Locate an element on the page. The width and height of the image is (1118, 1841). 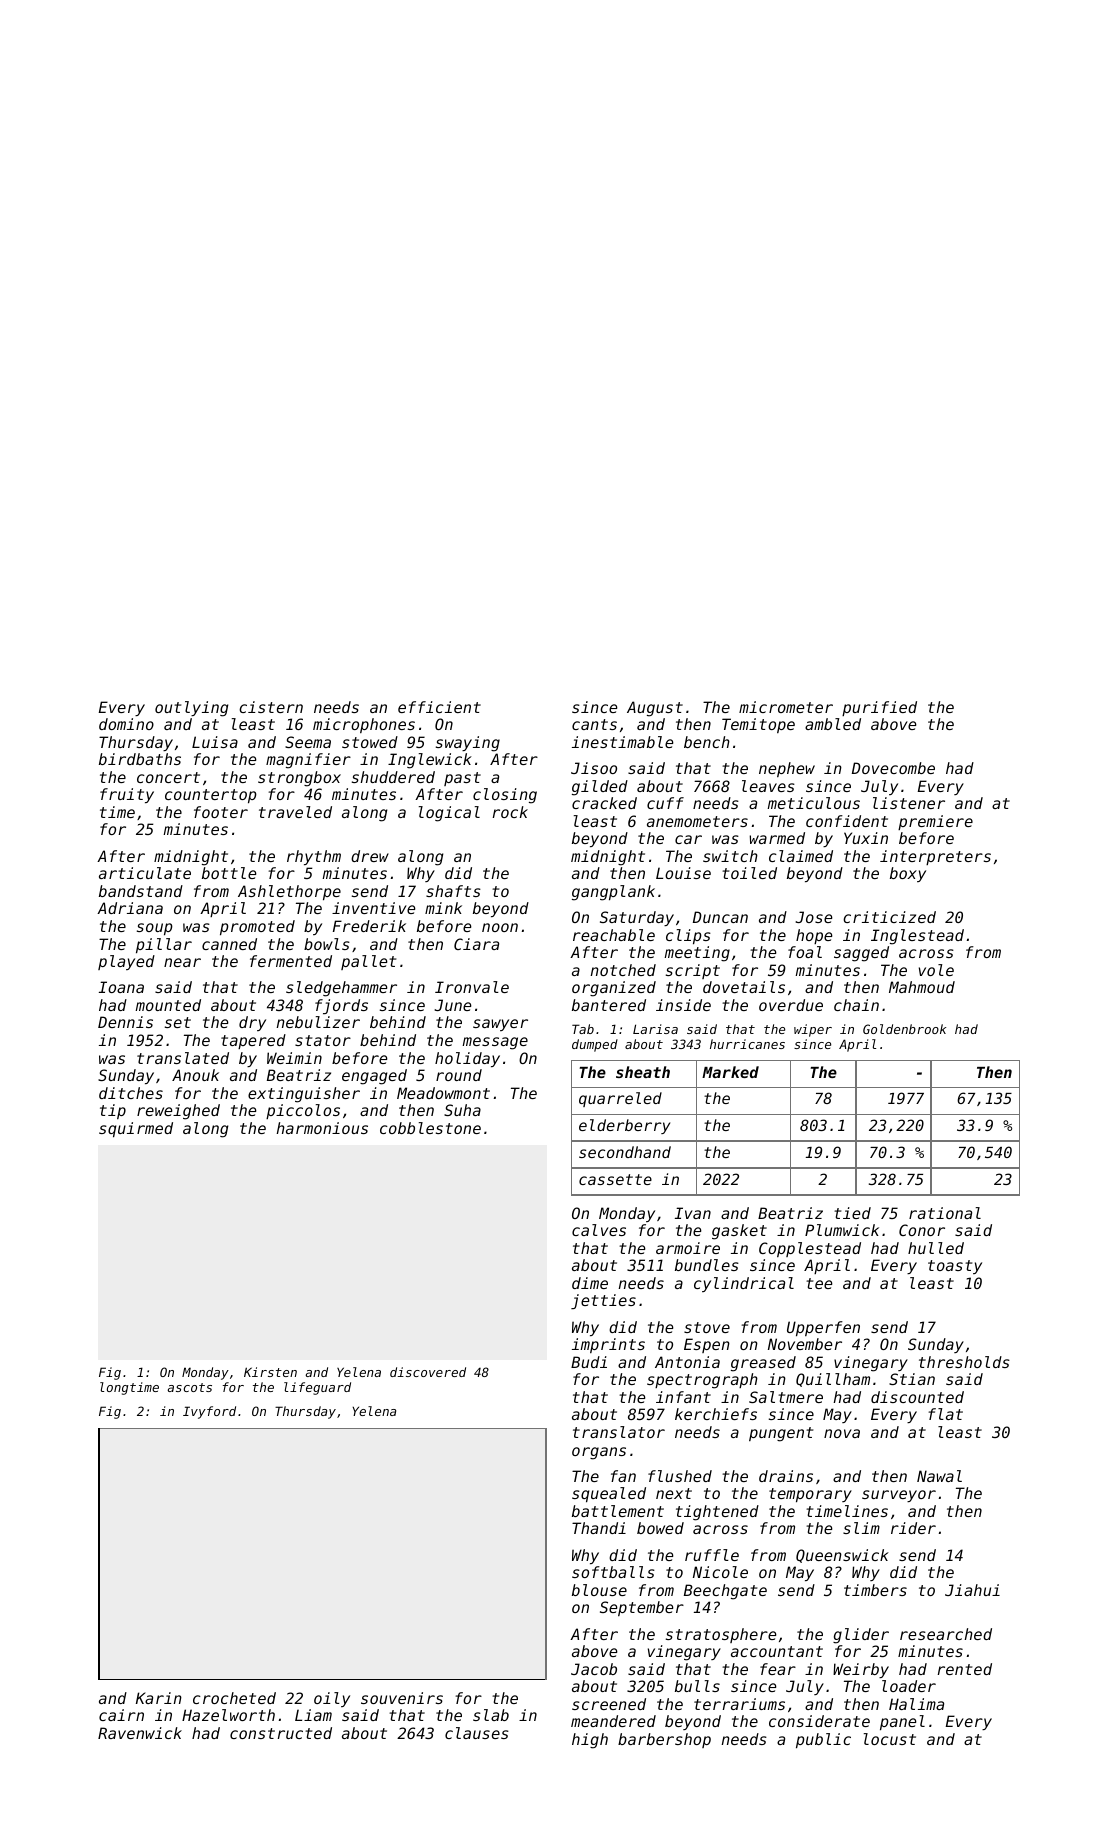
Jacob is located at coordinates (594, 1669).
